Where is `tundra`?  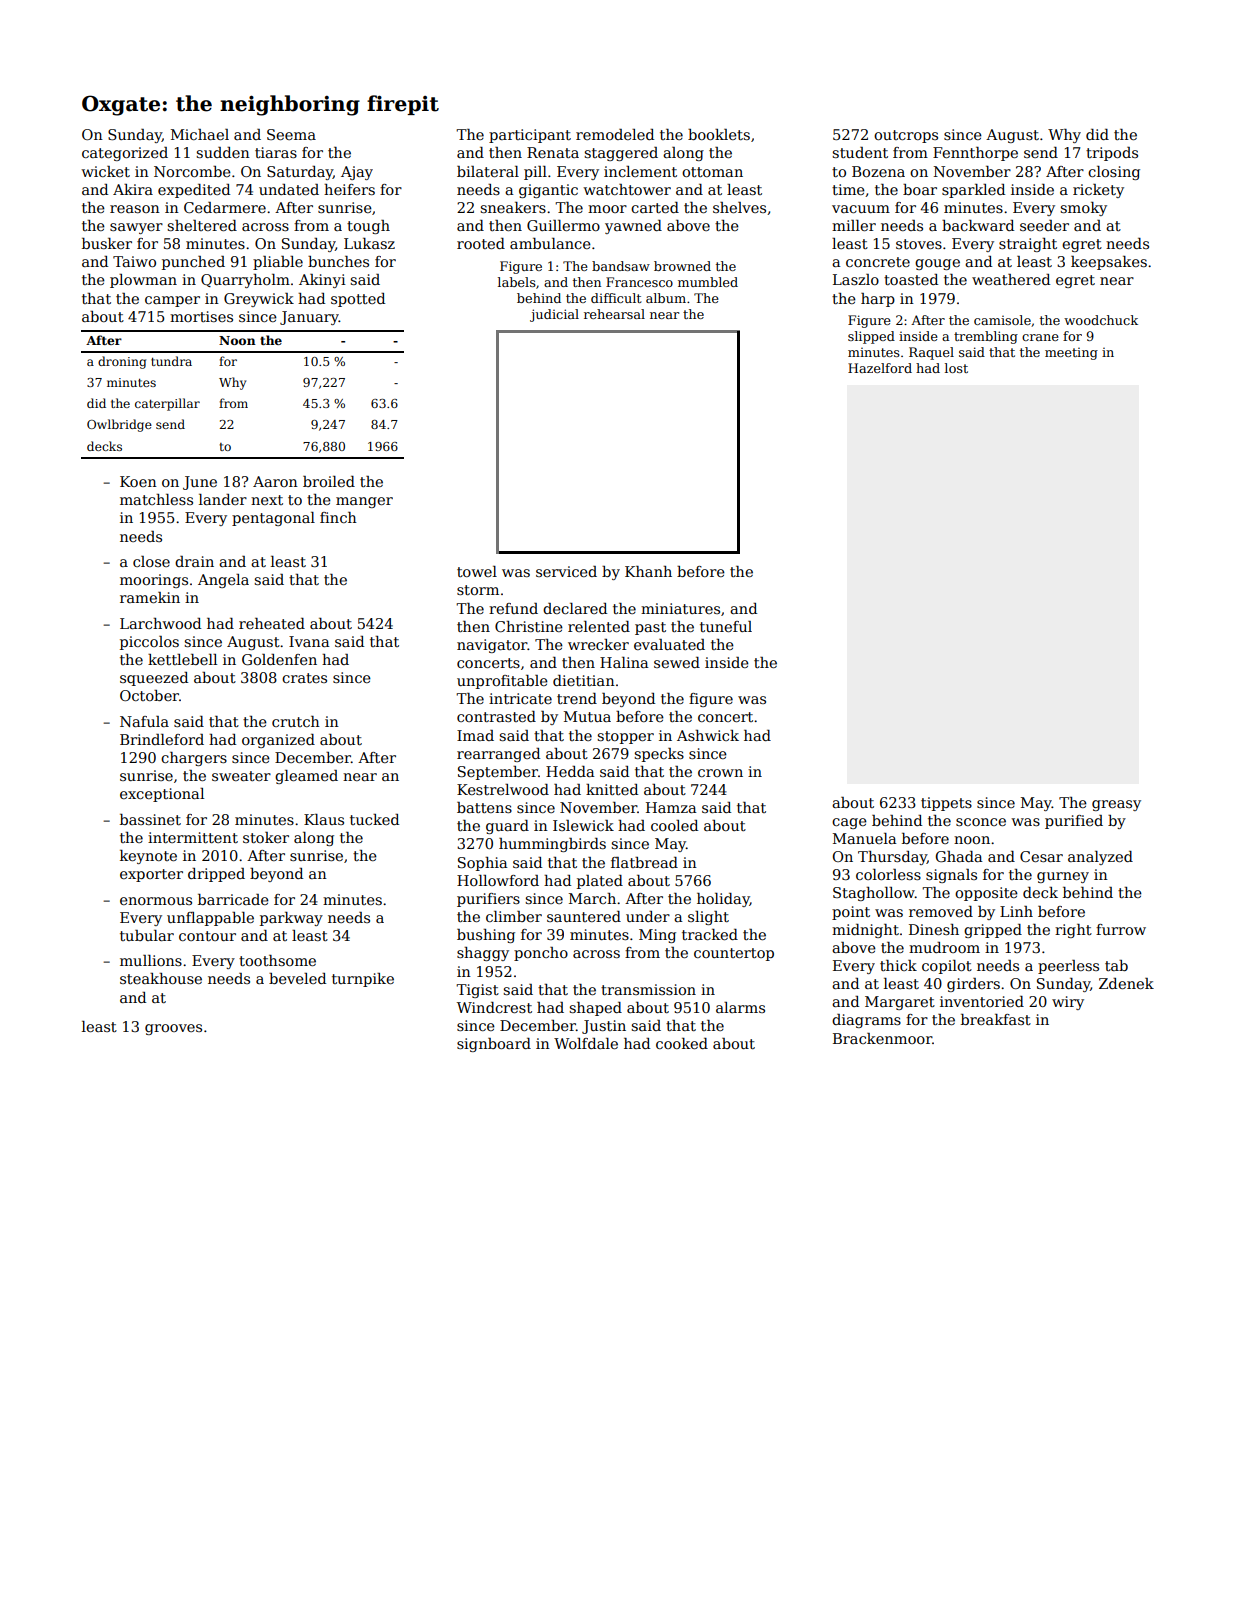 tundra is located at coordinates (171, 361).
